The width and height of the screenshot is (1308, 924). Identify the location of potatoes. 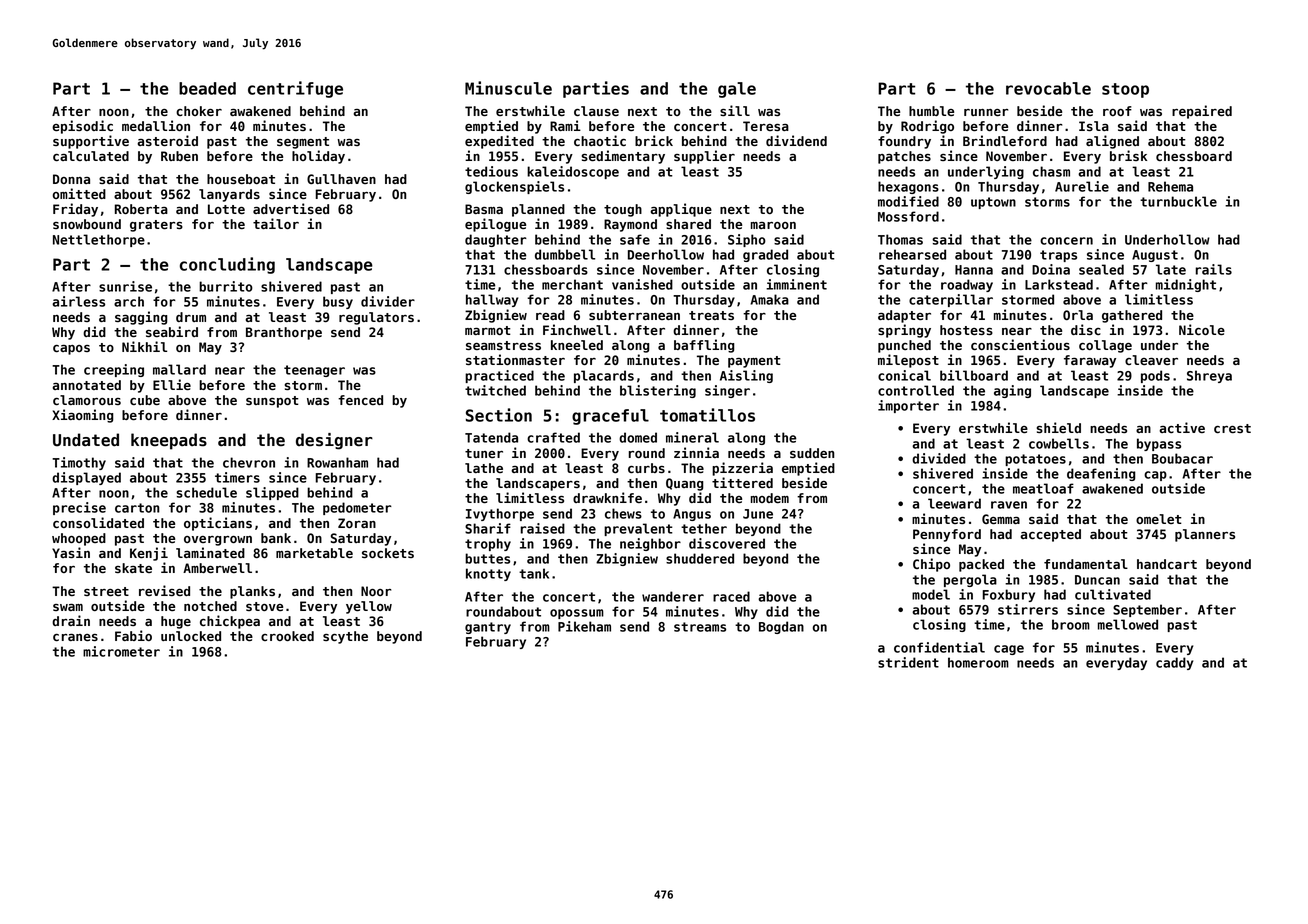
(1035, 460).
